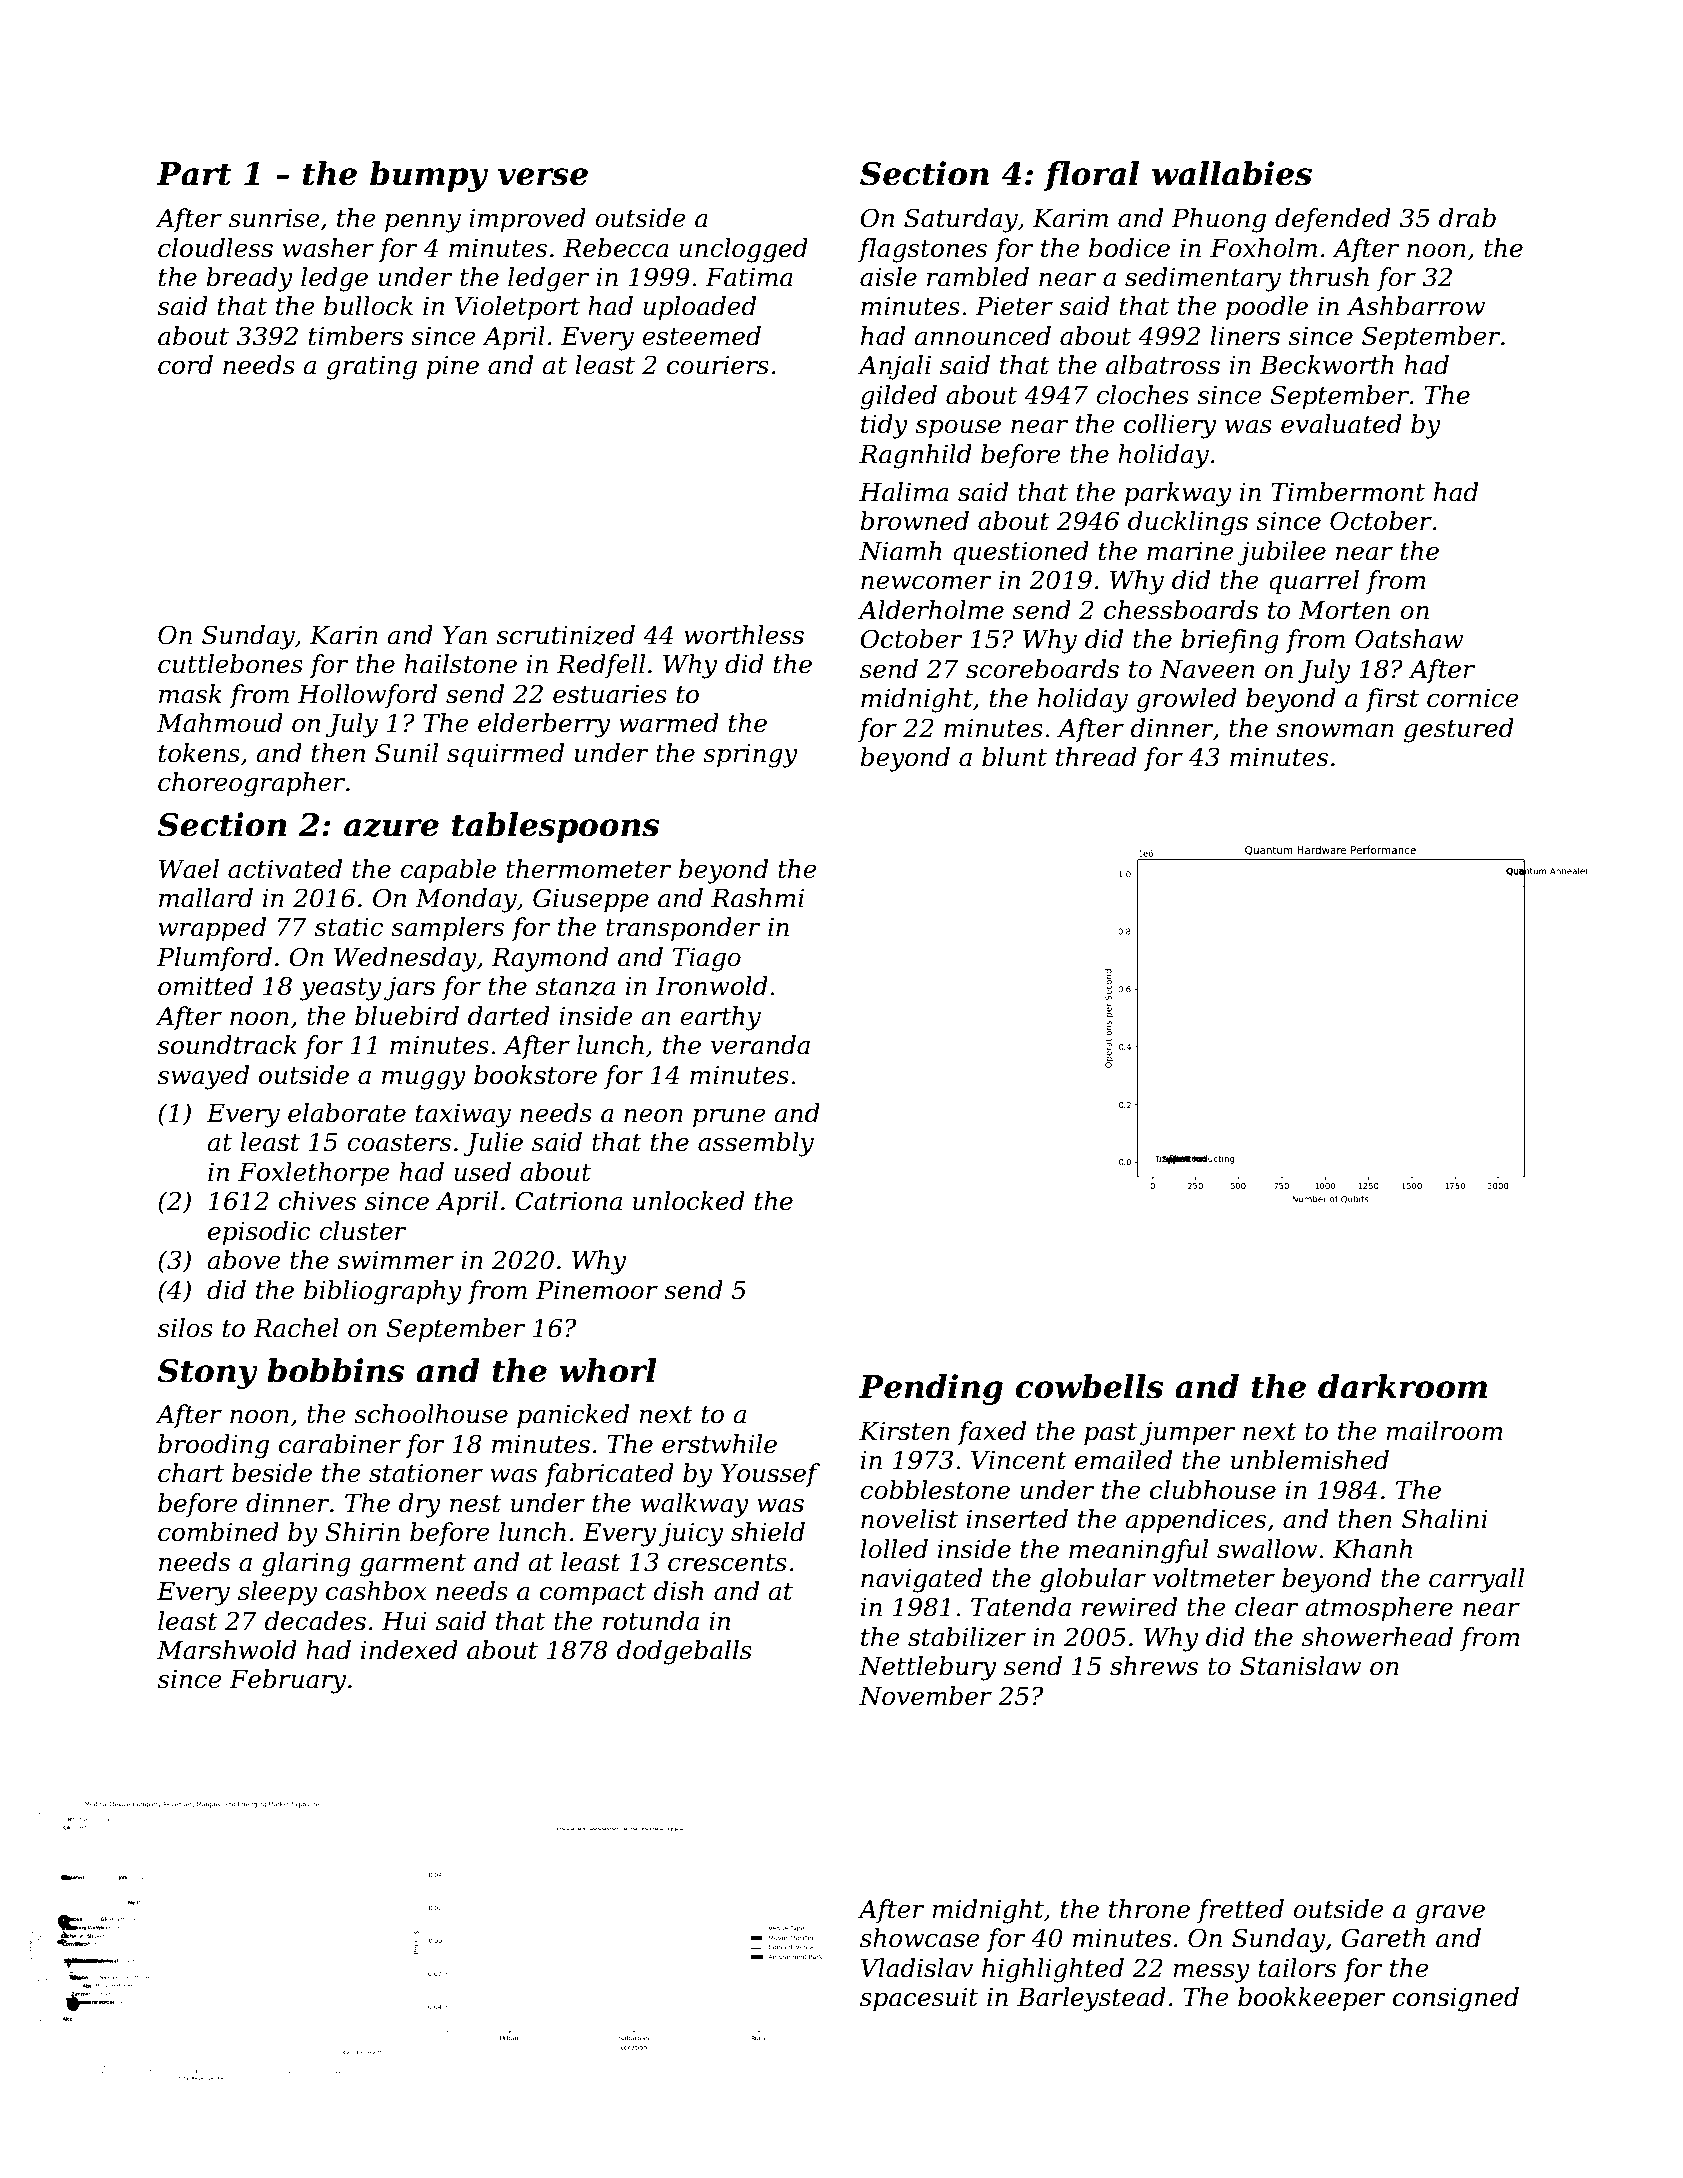  What do you see at coordinates (760, 1045) in the screenshot?
I see `veranda` at bounding box center [760, 1045].
